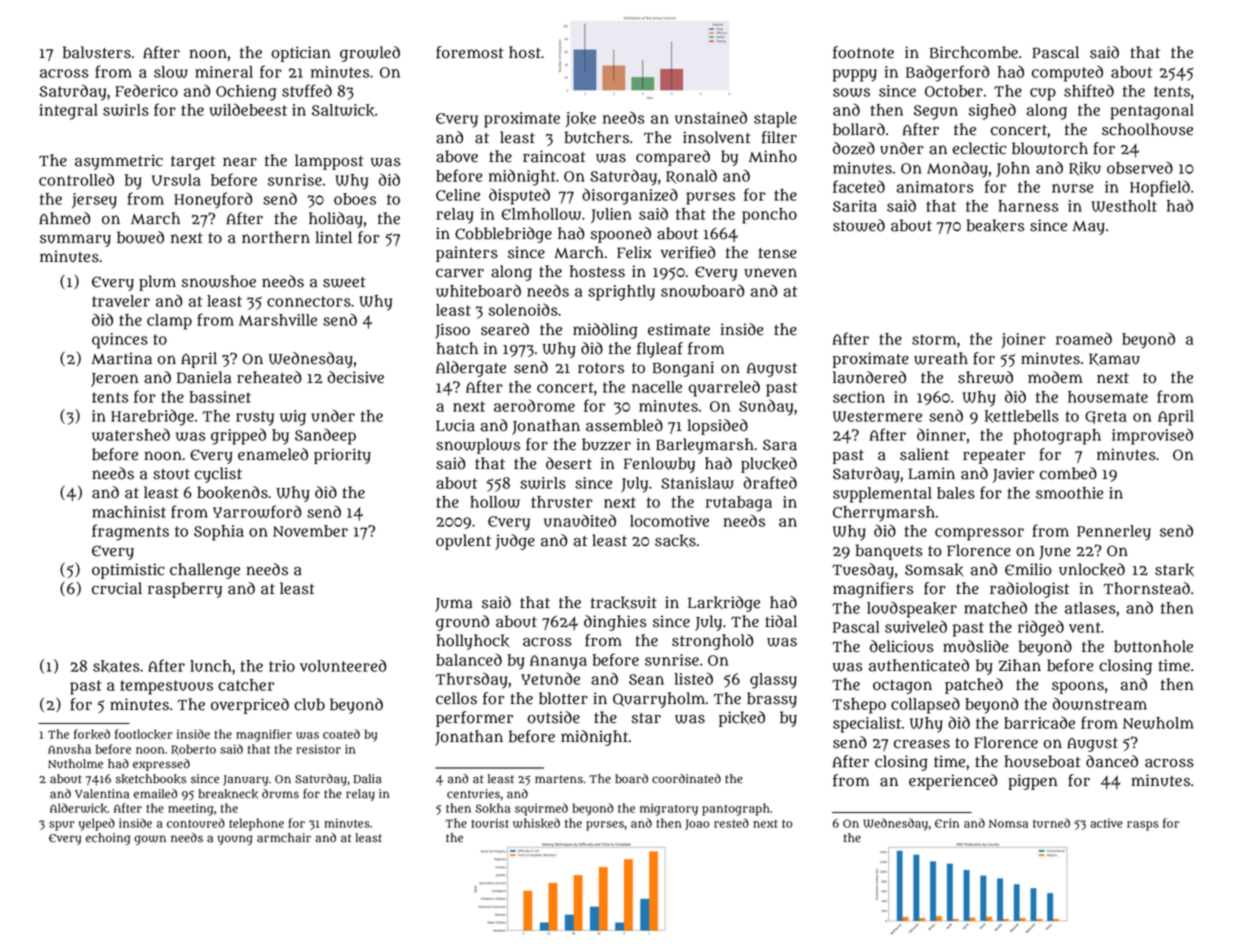 This screenshot has height=952, width=1233. What do you see at coordinates (140, 237) in the screenshot?
I see `bowed` at bounding box center [140, 237].
